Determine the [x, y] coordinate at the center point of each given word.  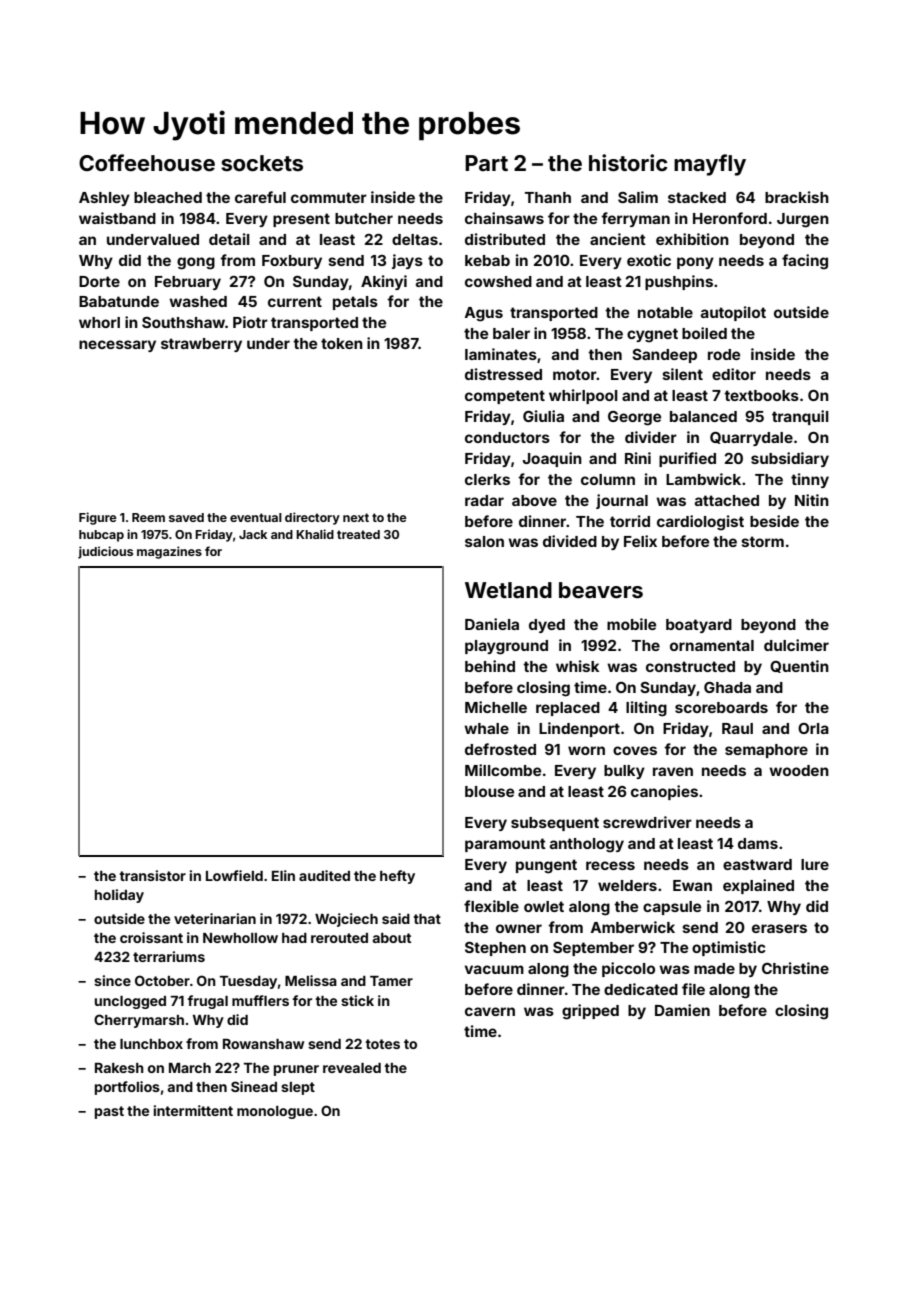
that [427, 919]
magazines [169, 552]
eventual [256, 517]
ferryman [635, 219]
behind [490, 666]
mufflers [260, 1000]
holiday [119, 896]
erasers [779, 928]
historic [628, 162]
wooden [799, 770]
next [356, 517]
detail [229, 239]
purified [687, 459]
